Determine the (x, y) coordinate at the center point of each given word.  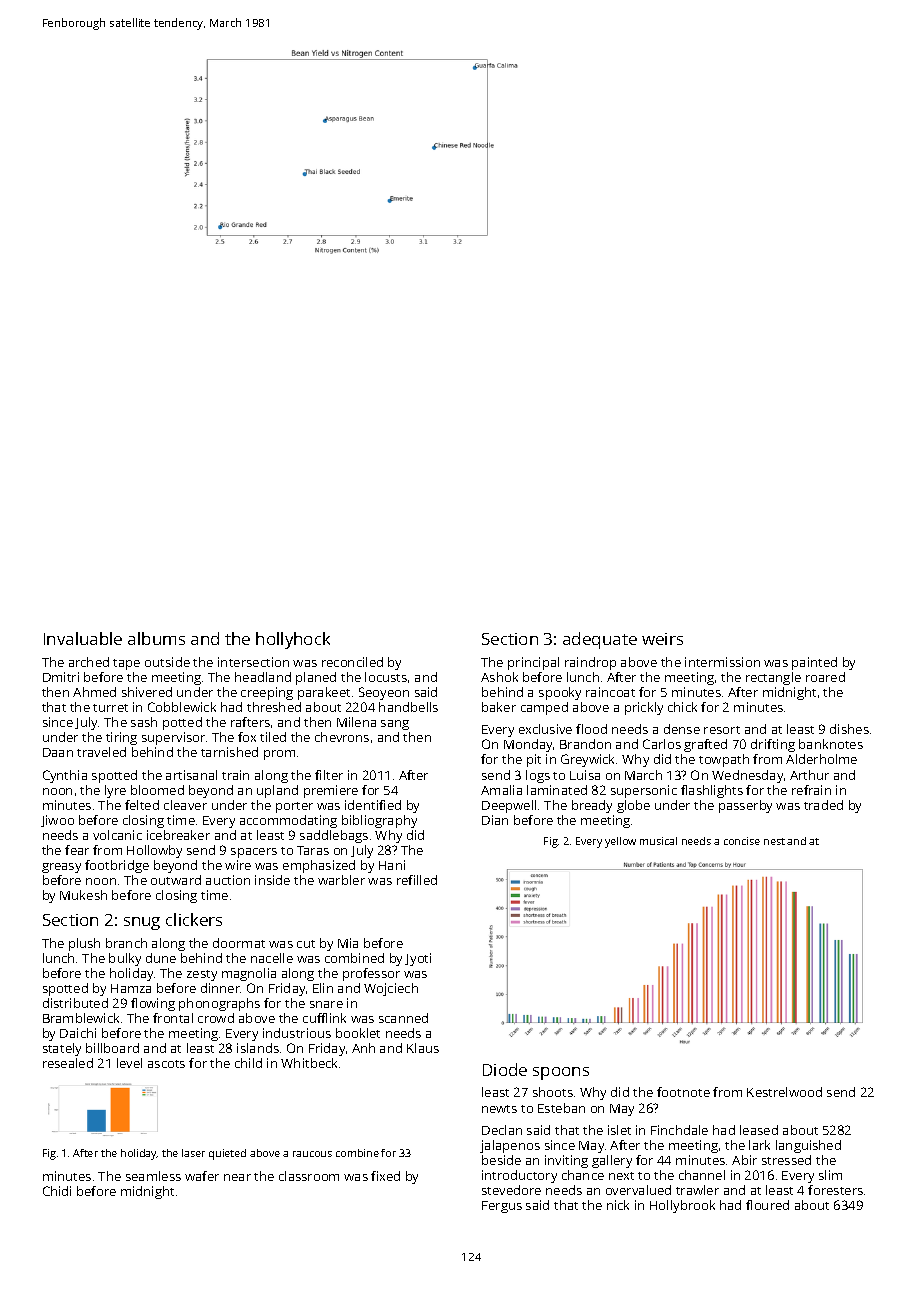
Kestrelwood (784, 1092)
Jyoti (418, 959)
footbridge (117, 866)
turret (110, 708)
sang (395, 725)
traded (823, 805)
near (237, 1177)
